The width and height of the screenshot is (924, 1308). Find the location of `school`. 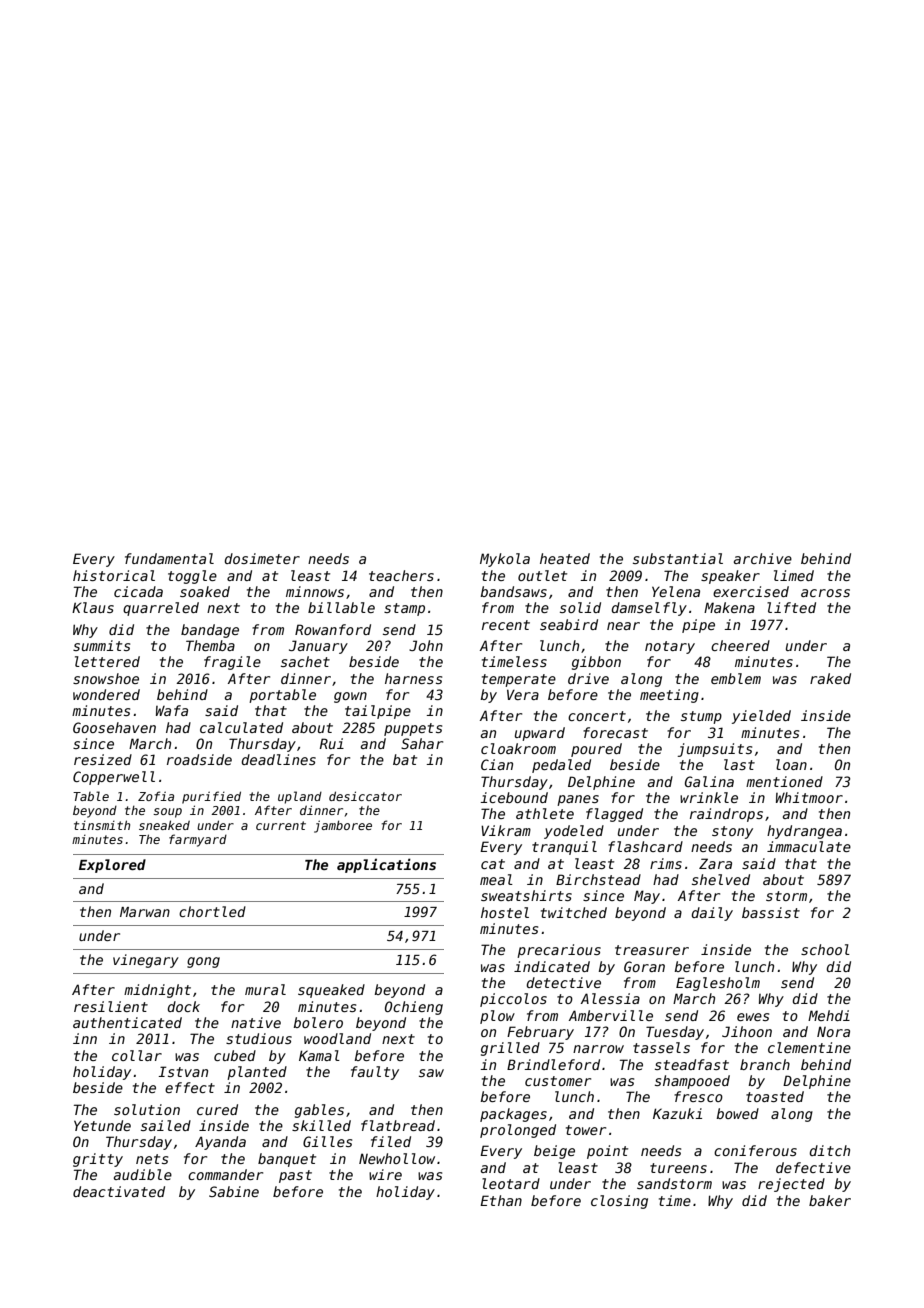

school is located at coordinates (825, 949).
